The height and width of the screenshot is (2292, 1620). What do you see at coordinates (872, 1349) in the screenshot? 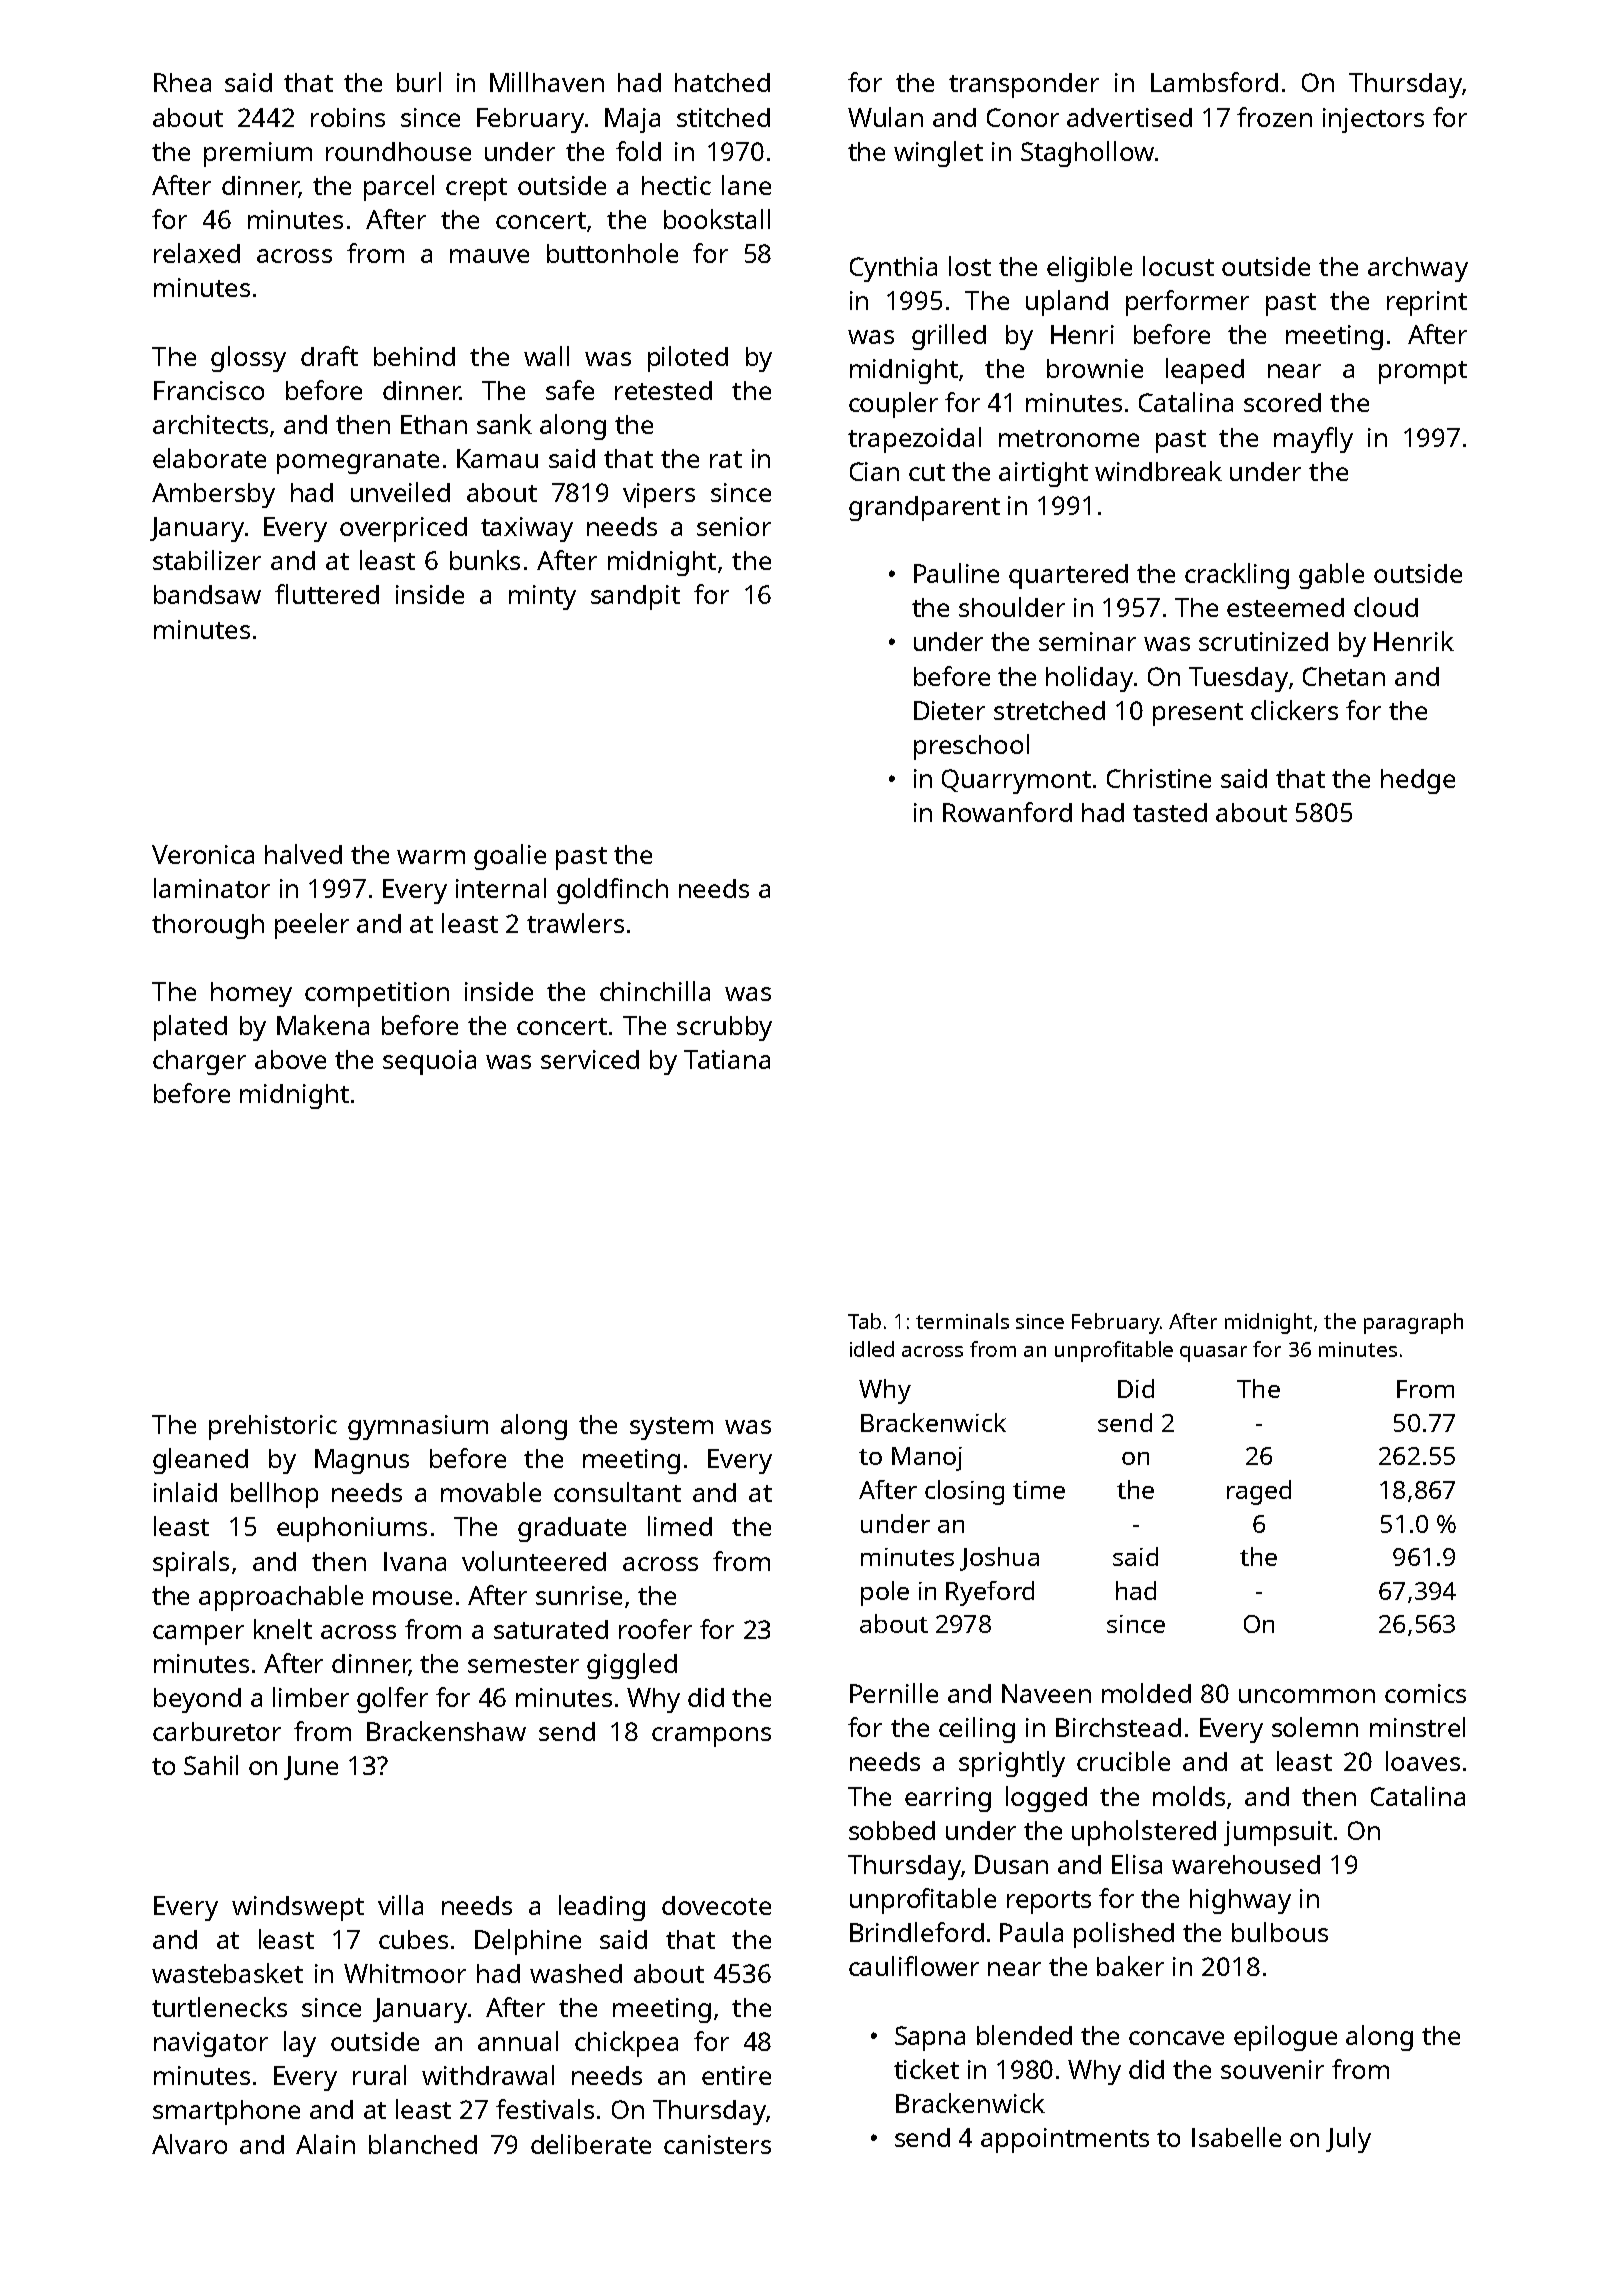
I see `idled` at bounding box center [872, 1349].
